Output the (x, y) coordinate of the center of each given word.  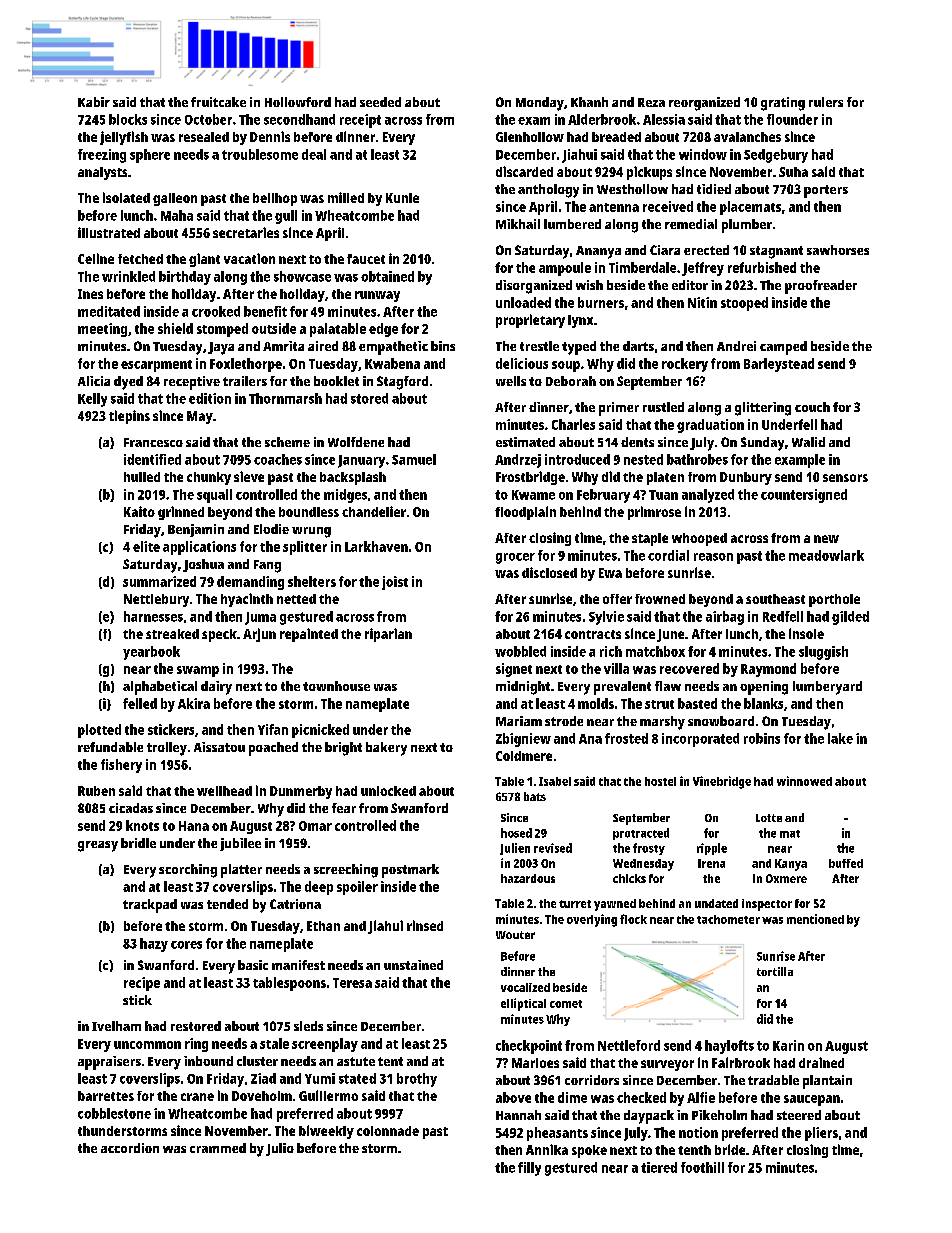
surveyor (667, 1065)
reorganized (704, 104)
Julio (280, 1149)
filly (529, 1169)
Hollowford (298, 102)
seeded (380, 102)
